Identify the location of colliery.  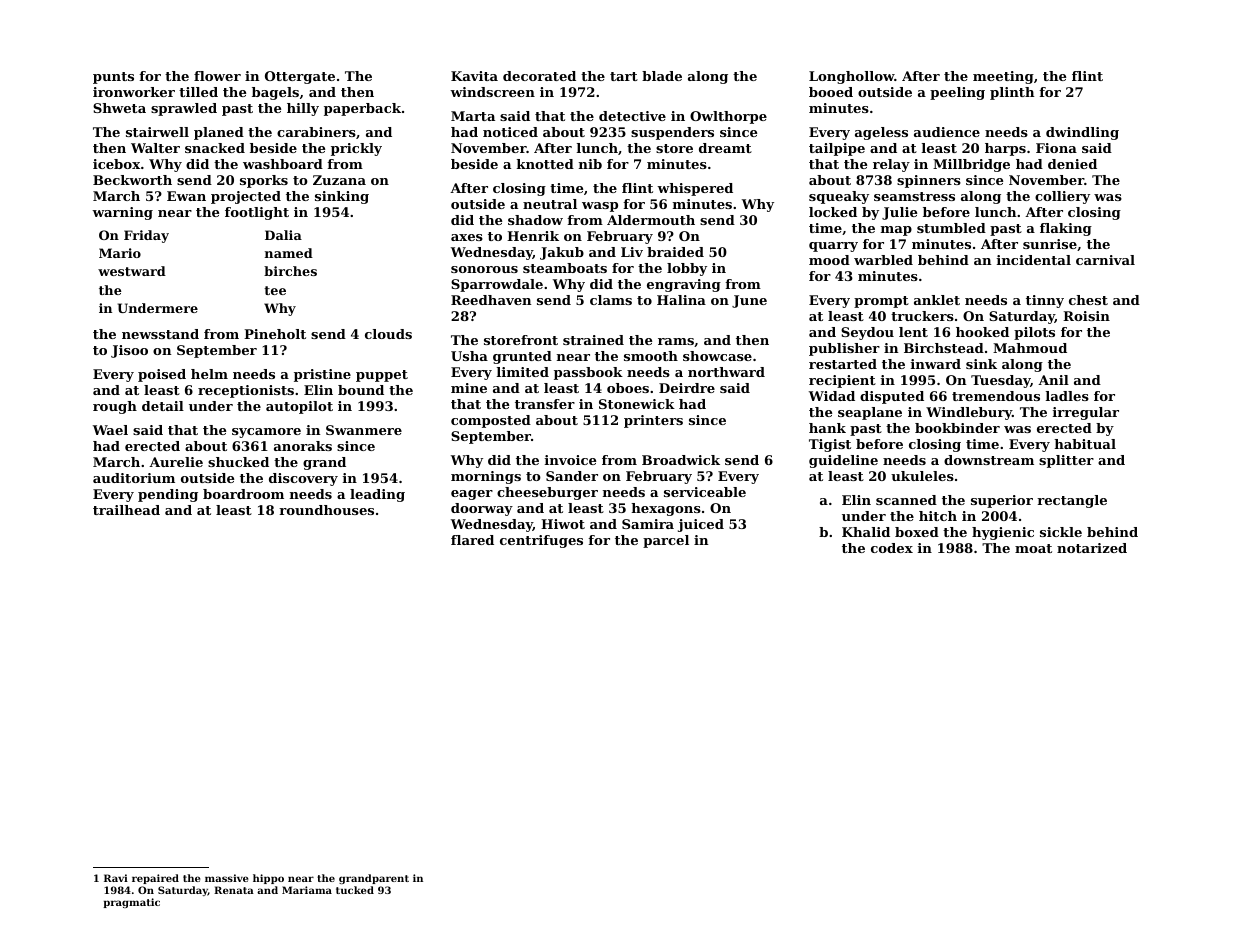
(1062, 197).
